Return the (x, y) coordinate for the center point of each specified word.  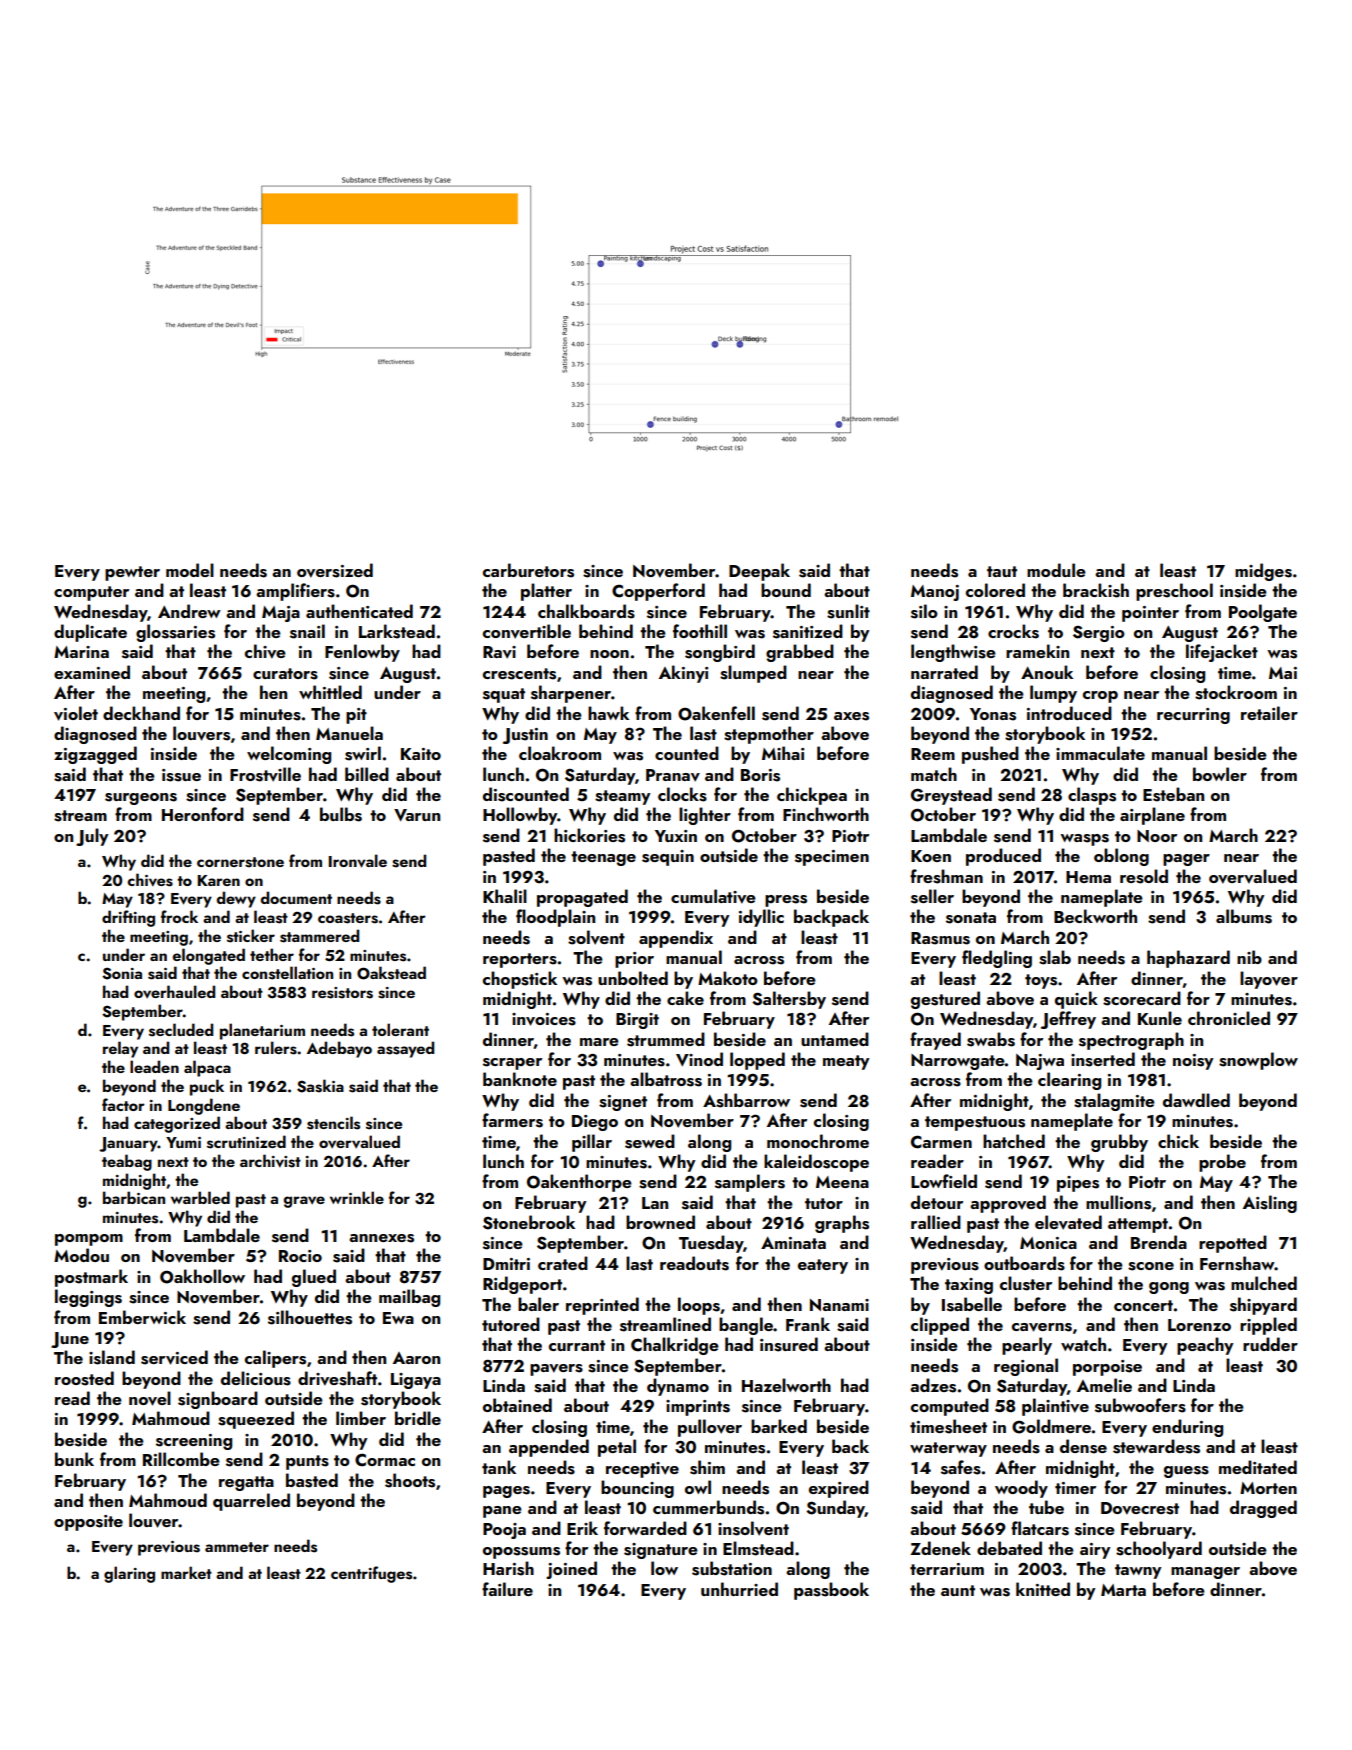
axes (851, 716)
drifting (128, 918)
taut (1002, 571)
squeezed (256, 1420)
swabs (991, 1039)
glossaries (175, 633)
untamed (835, 1039)
